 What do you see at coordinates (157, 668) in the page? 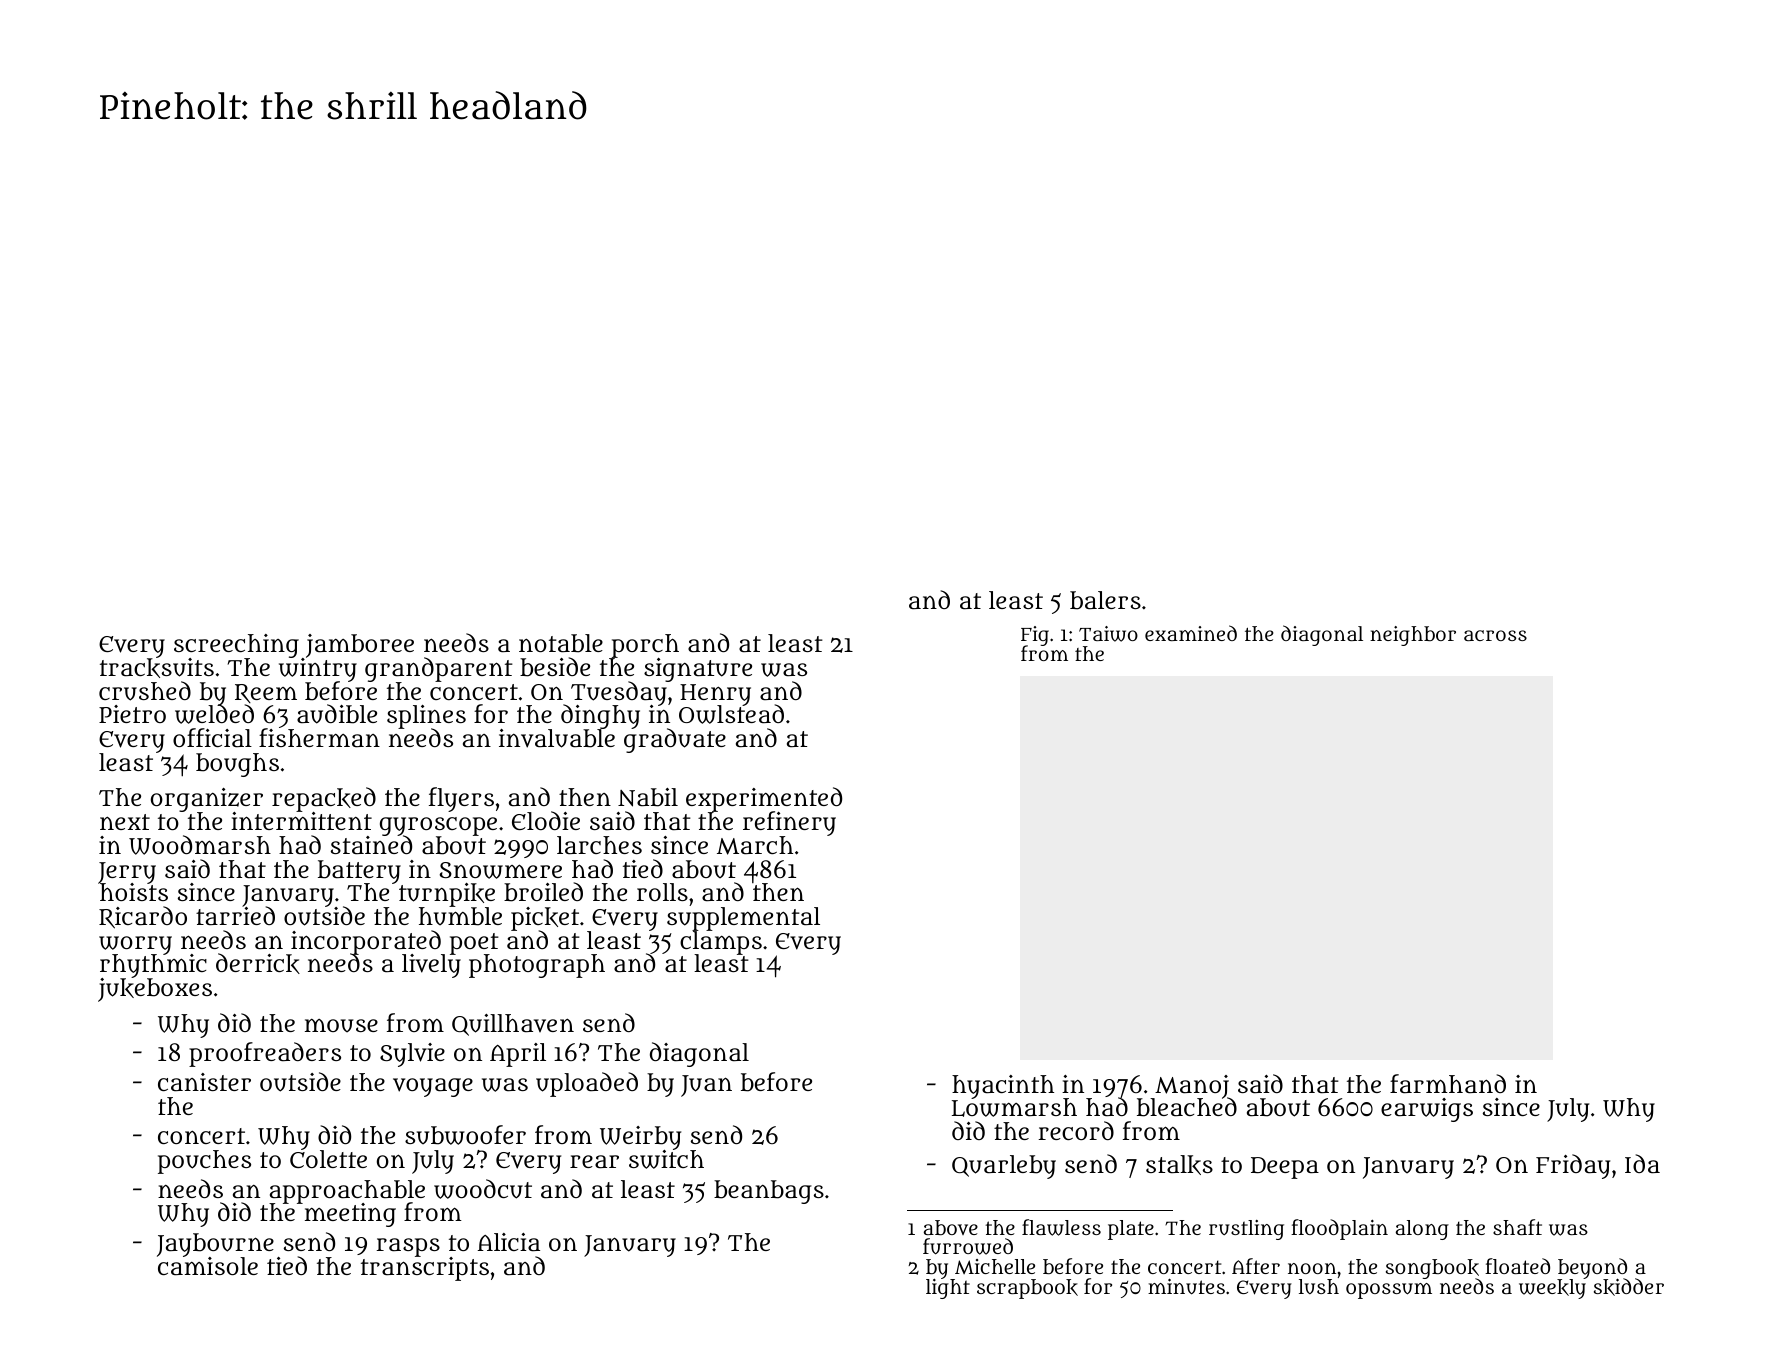
I see `tracksuits` at bounding box center [157, 668].
